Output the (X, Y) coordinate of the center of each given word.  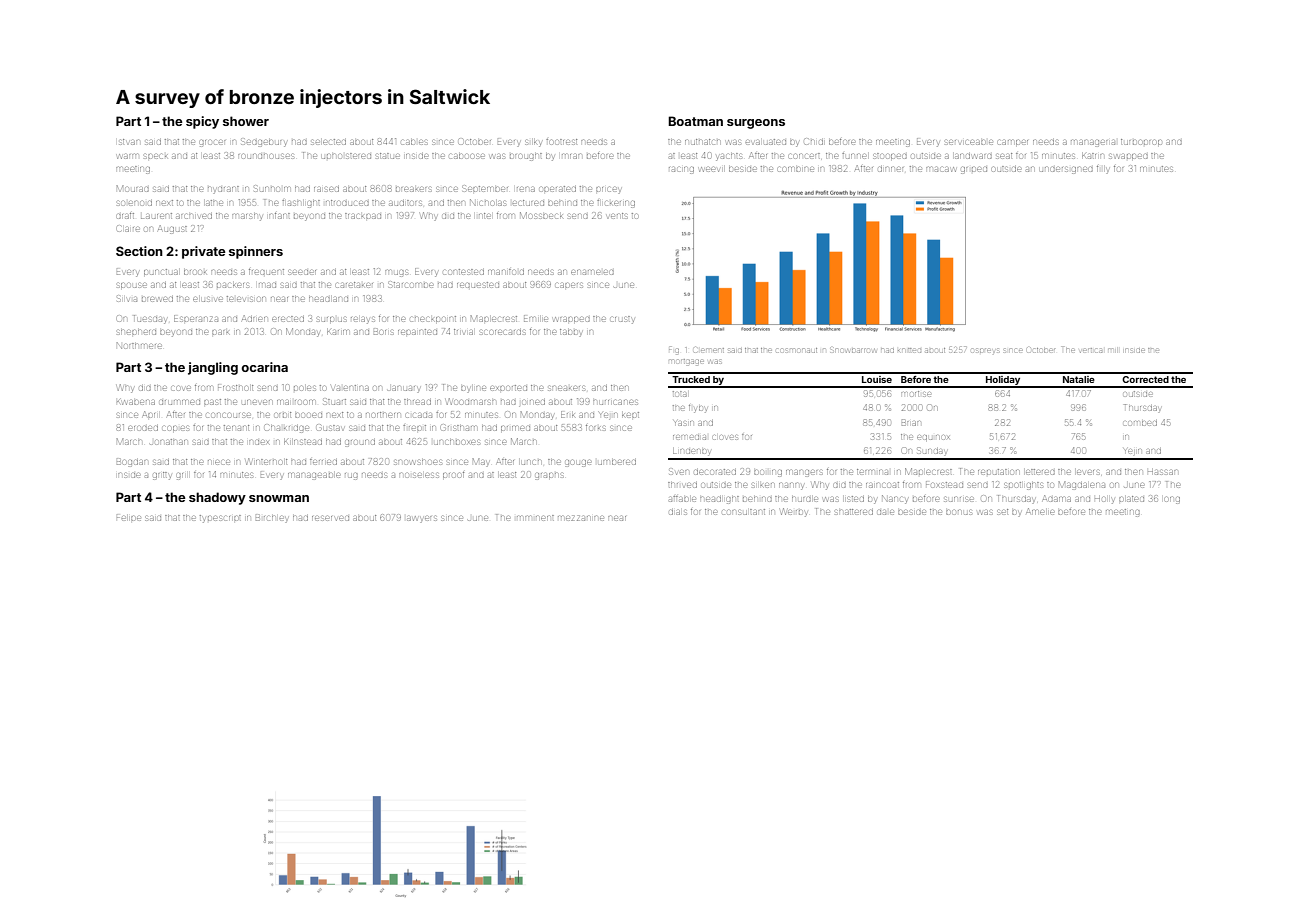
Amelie (1040, 511)
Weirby (794, 512)
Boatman (695, 121)
